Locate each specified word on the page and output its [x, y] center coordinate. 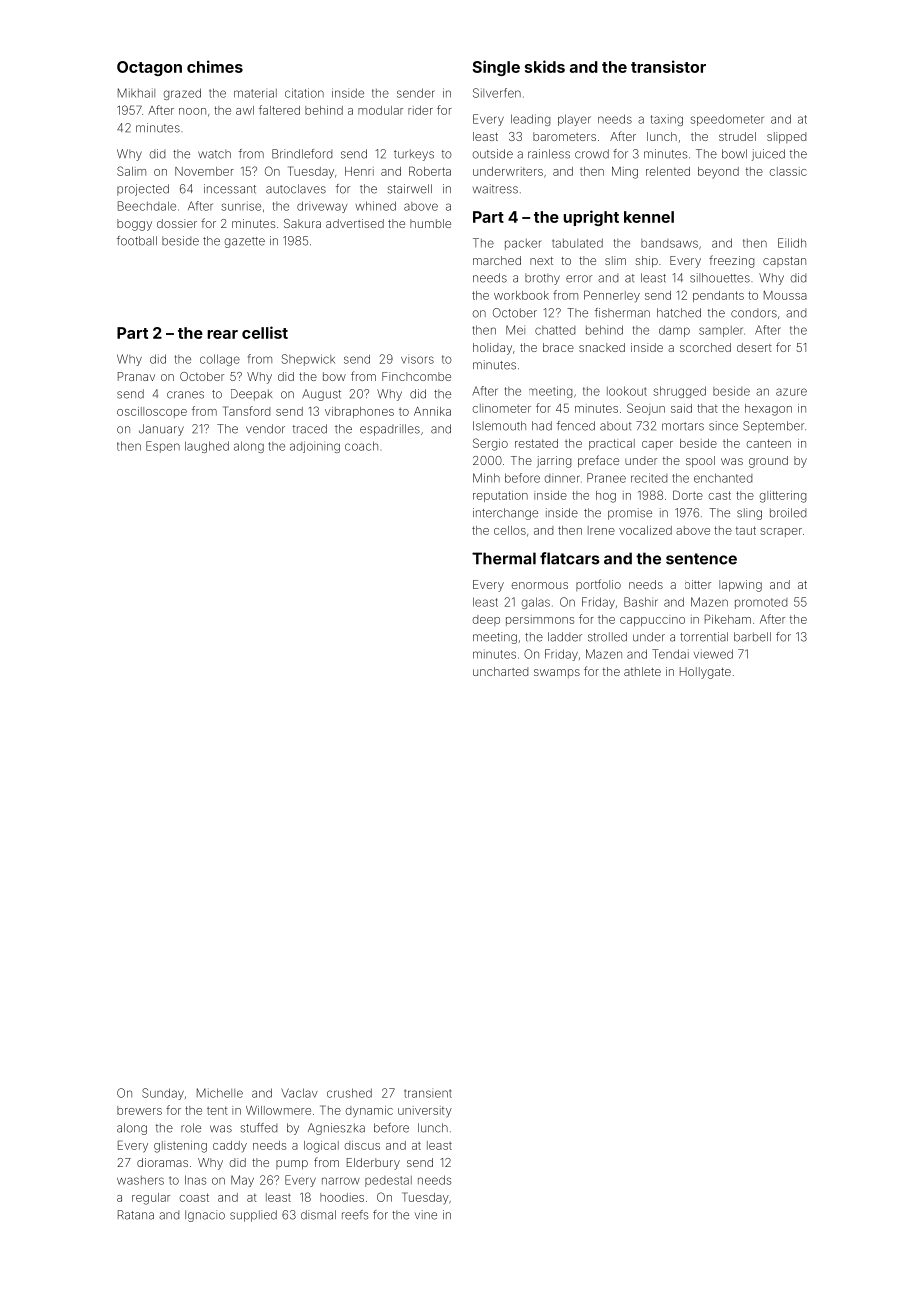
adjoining [315, 447]
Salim [131, 171]
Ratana [136, 1215]
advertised [355, 223]
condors [754, 313]
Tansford [246, 411]
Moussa [785, 295]
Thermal [504, 558]
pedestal [388, 1181]
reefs [355, 1215]
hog [606, 497]
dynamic [369, 1112]
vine [426, 1215]
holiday [492, 349]
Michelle [220, 1093]
